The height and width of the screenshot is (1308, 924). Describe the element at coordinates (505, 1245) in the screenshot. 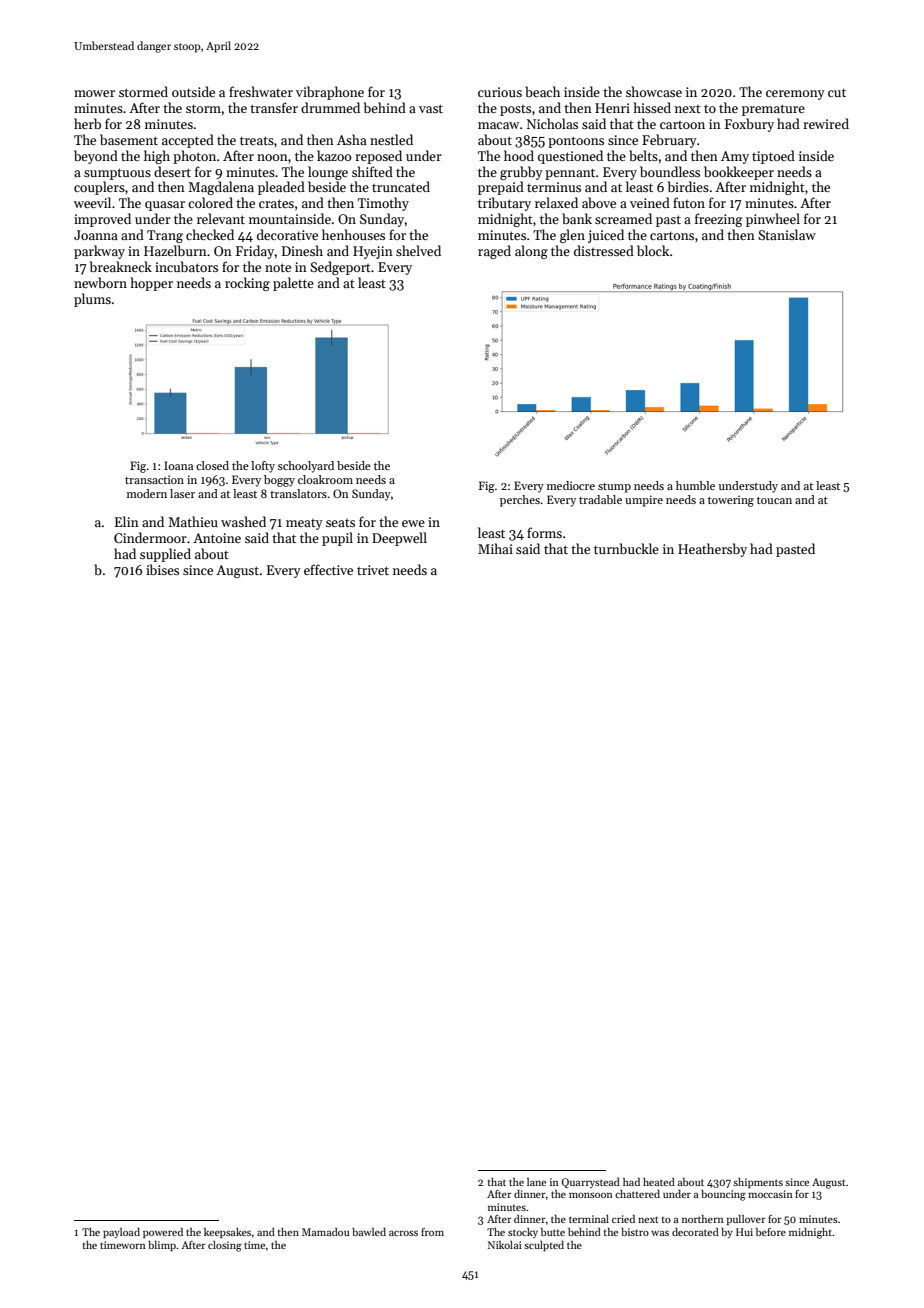

I see `Nikolai` at that location.
